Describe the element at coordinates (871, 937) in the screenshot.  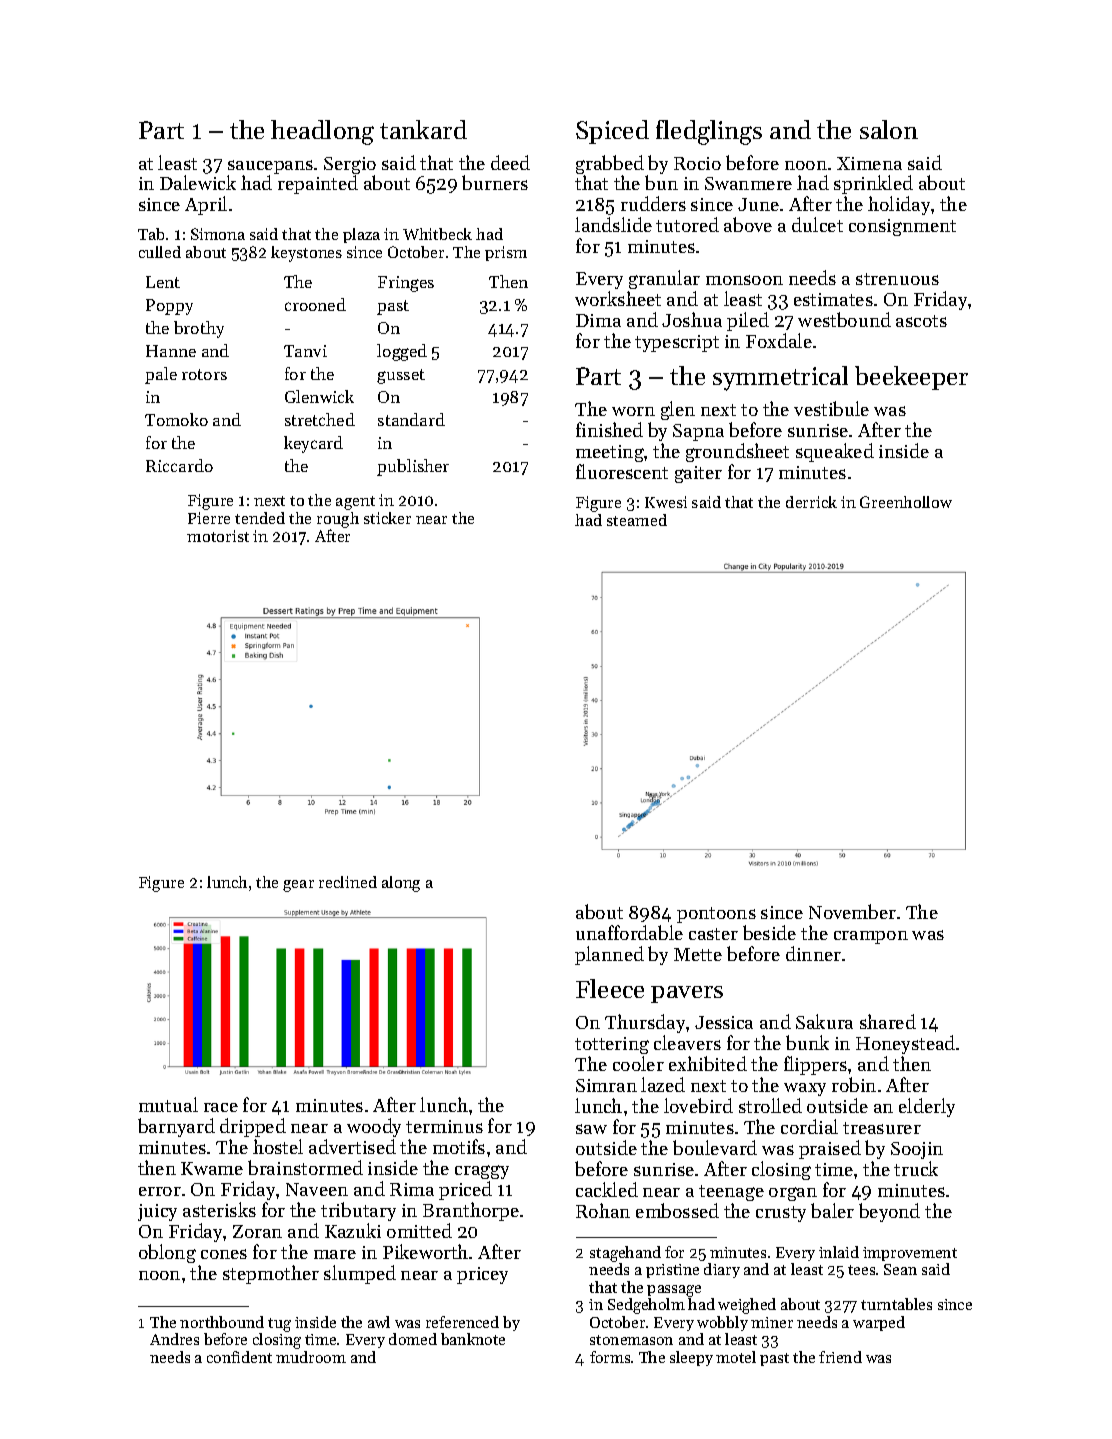
I see `crampon` at that location.
